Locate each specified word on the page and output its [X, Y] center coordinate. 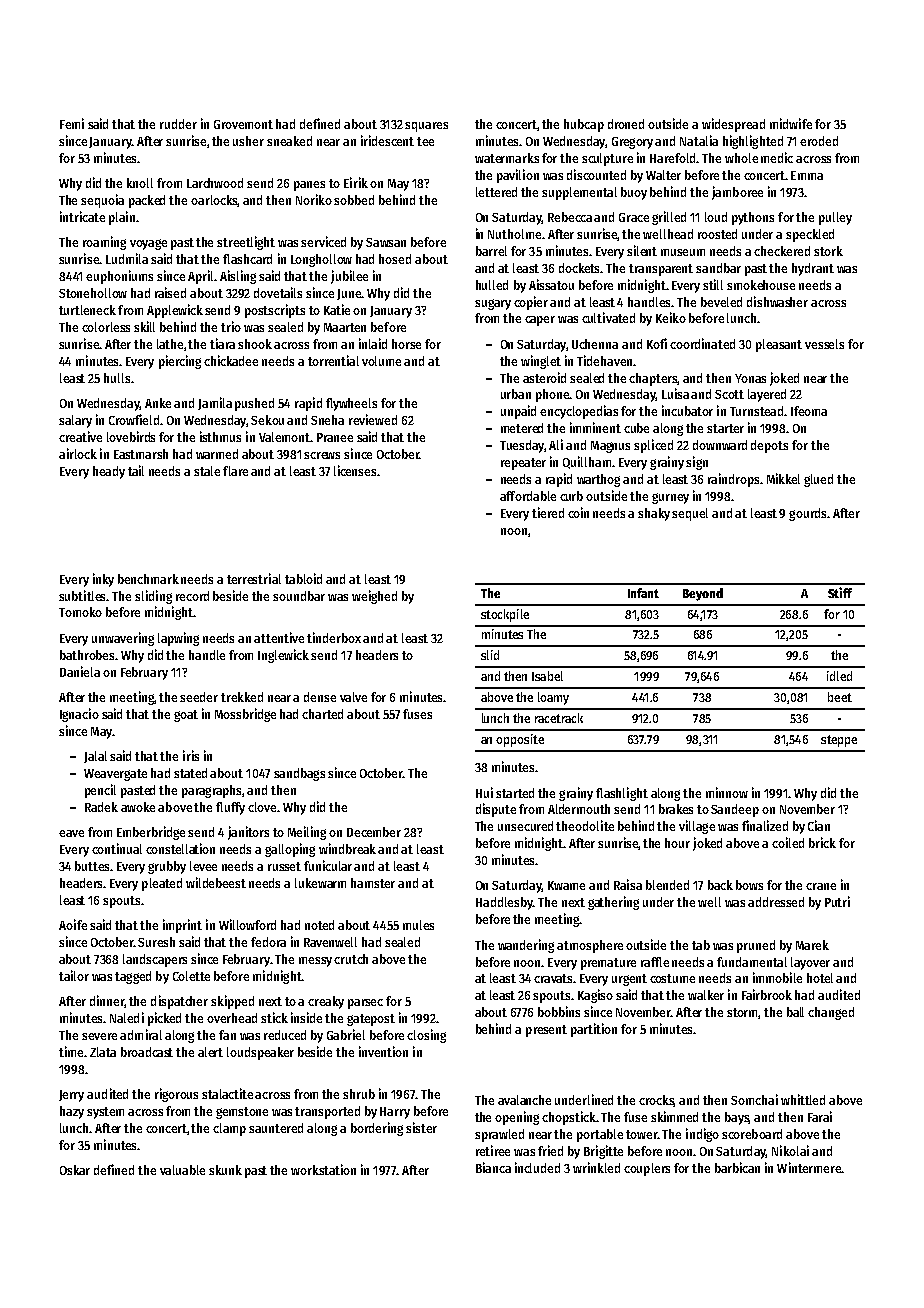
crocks [656, 1101]
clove [262, 807]
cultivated [608, 317]
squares [426, 127]
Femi [72, 123]
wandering [526, 946]
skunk [225, 1170]
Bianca [493, 1167]
